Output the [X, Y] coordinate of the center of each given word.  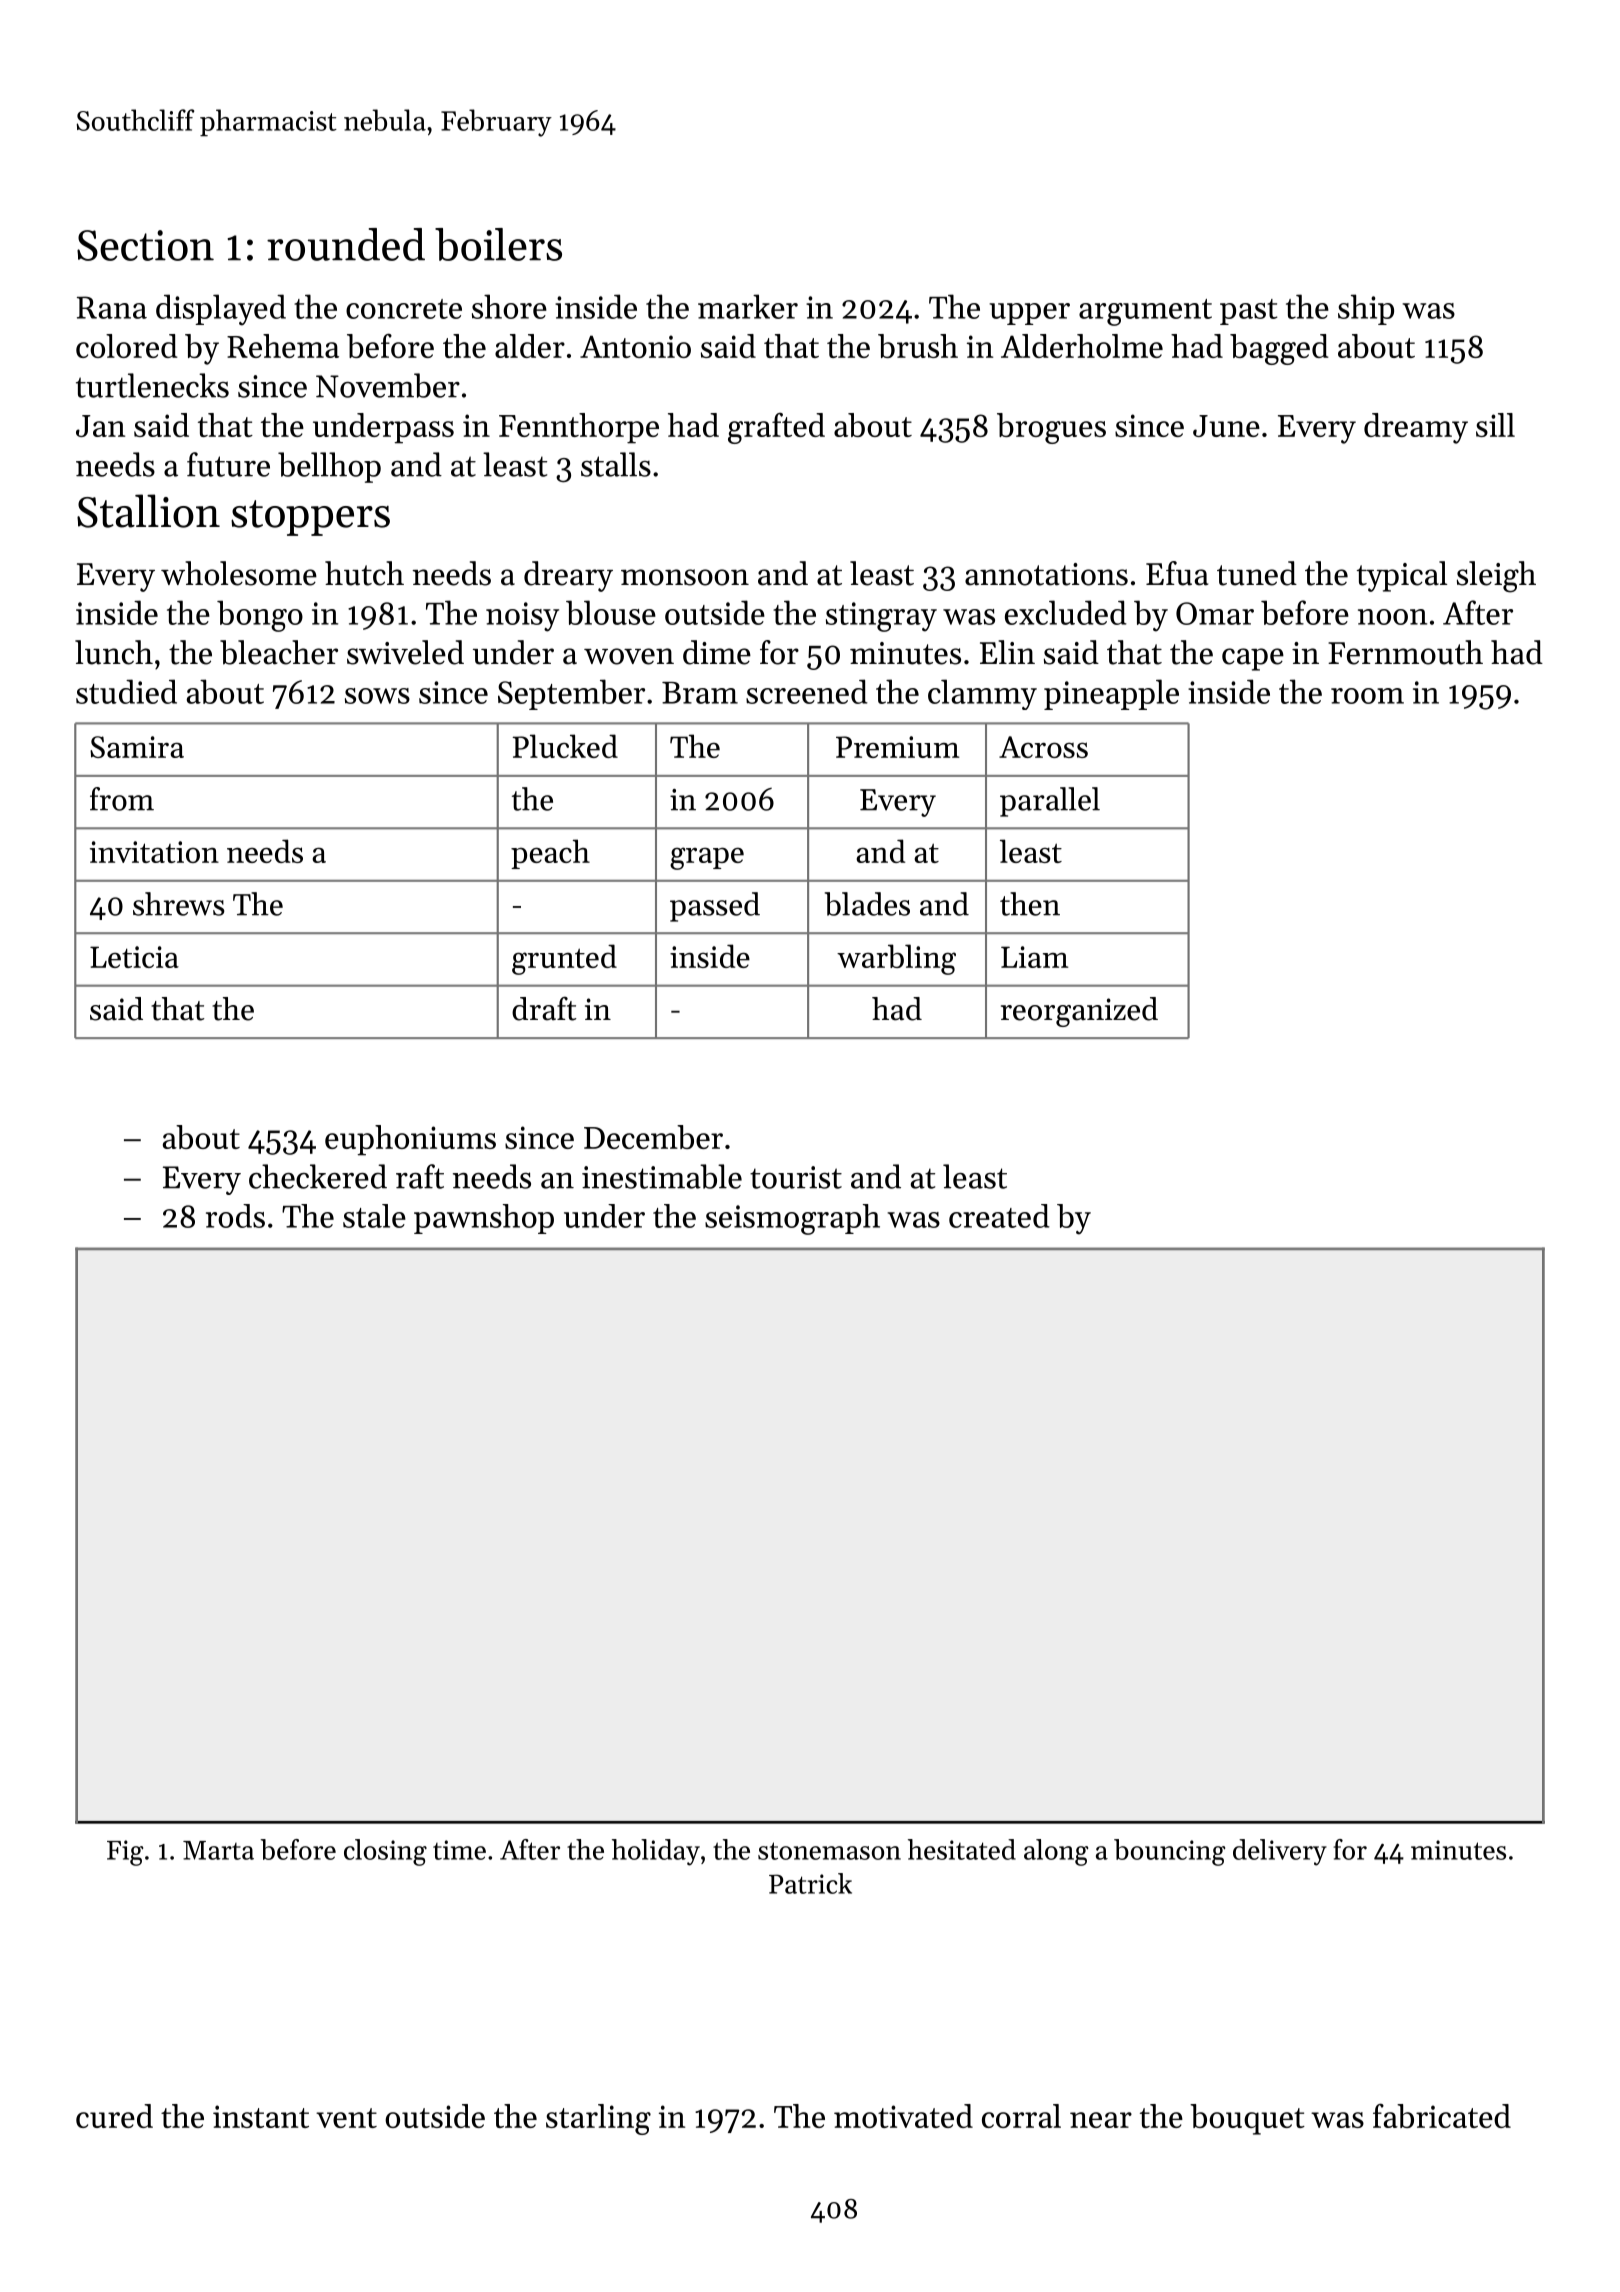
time [459, 1850]
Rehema [283, 346]
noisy [522, 617]
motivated [903, 2116]
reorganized [1079, 1012]
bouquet [1247, 2119]
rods [235, 1216]
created [999, 1216]
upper [1029, 314]
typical [1402, 576]
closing [385, 1852]
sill [1495, 425]
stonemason [829, 1851]
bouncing [1169, 1852]
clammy [982, 694]
